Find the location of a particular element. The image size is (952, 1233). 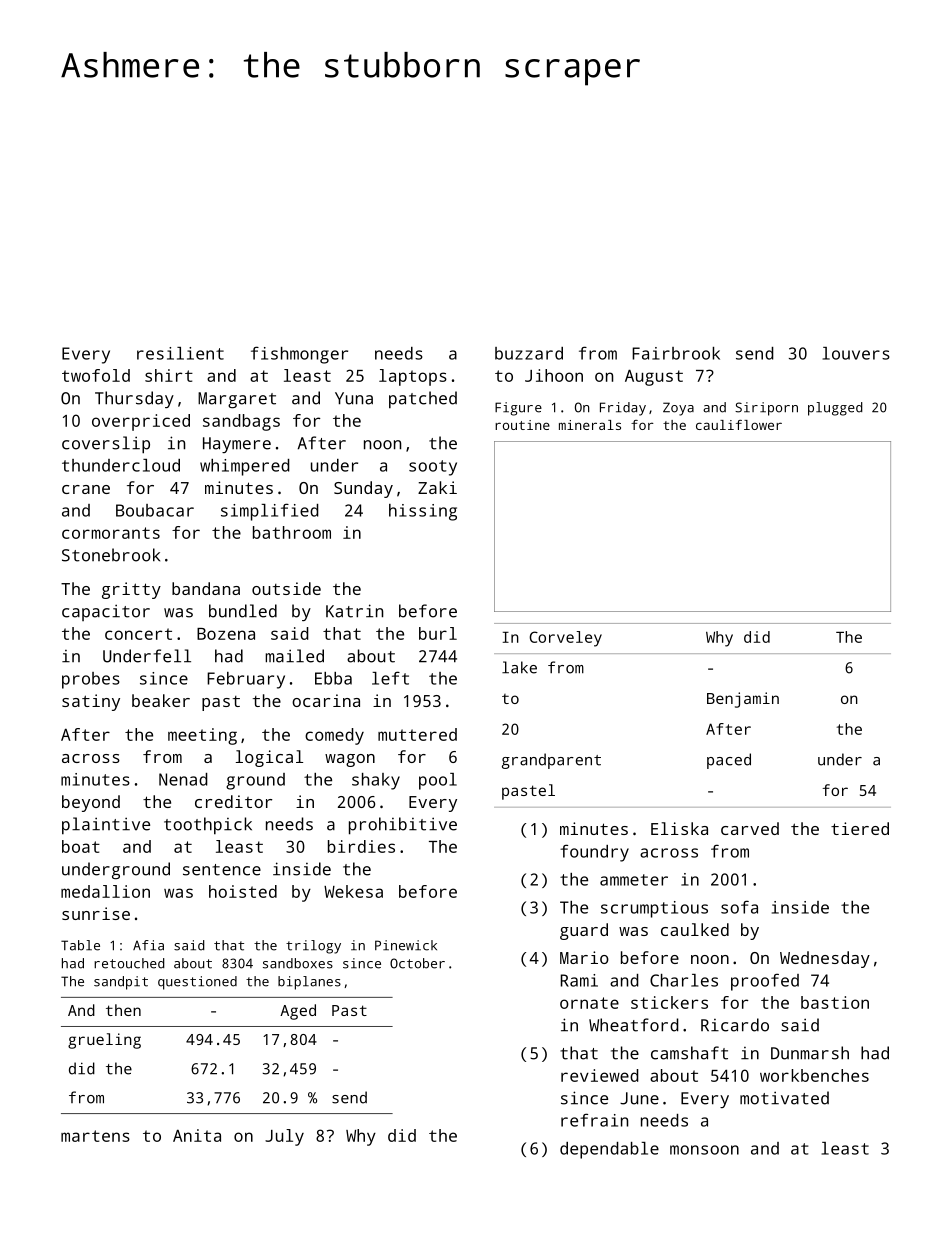

concert is located at coordinates (138, 634).
